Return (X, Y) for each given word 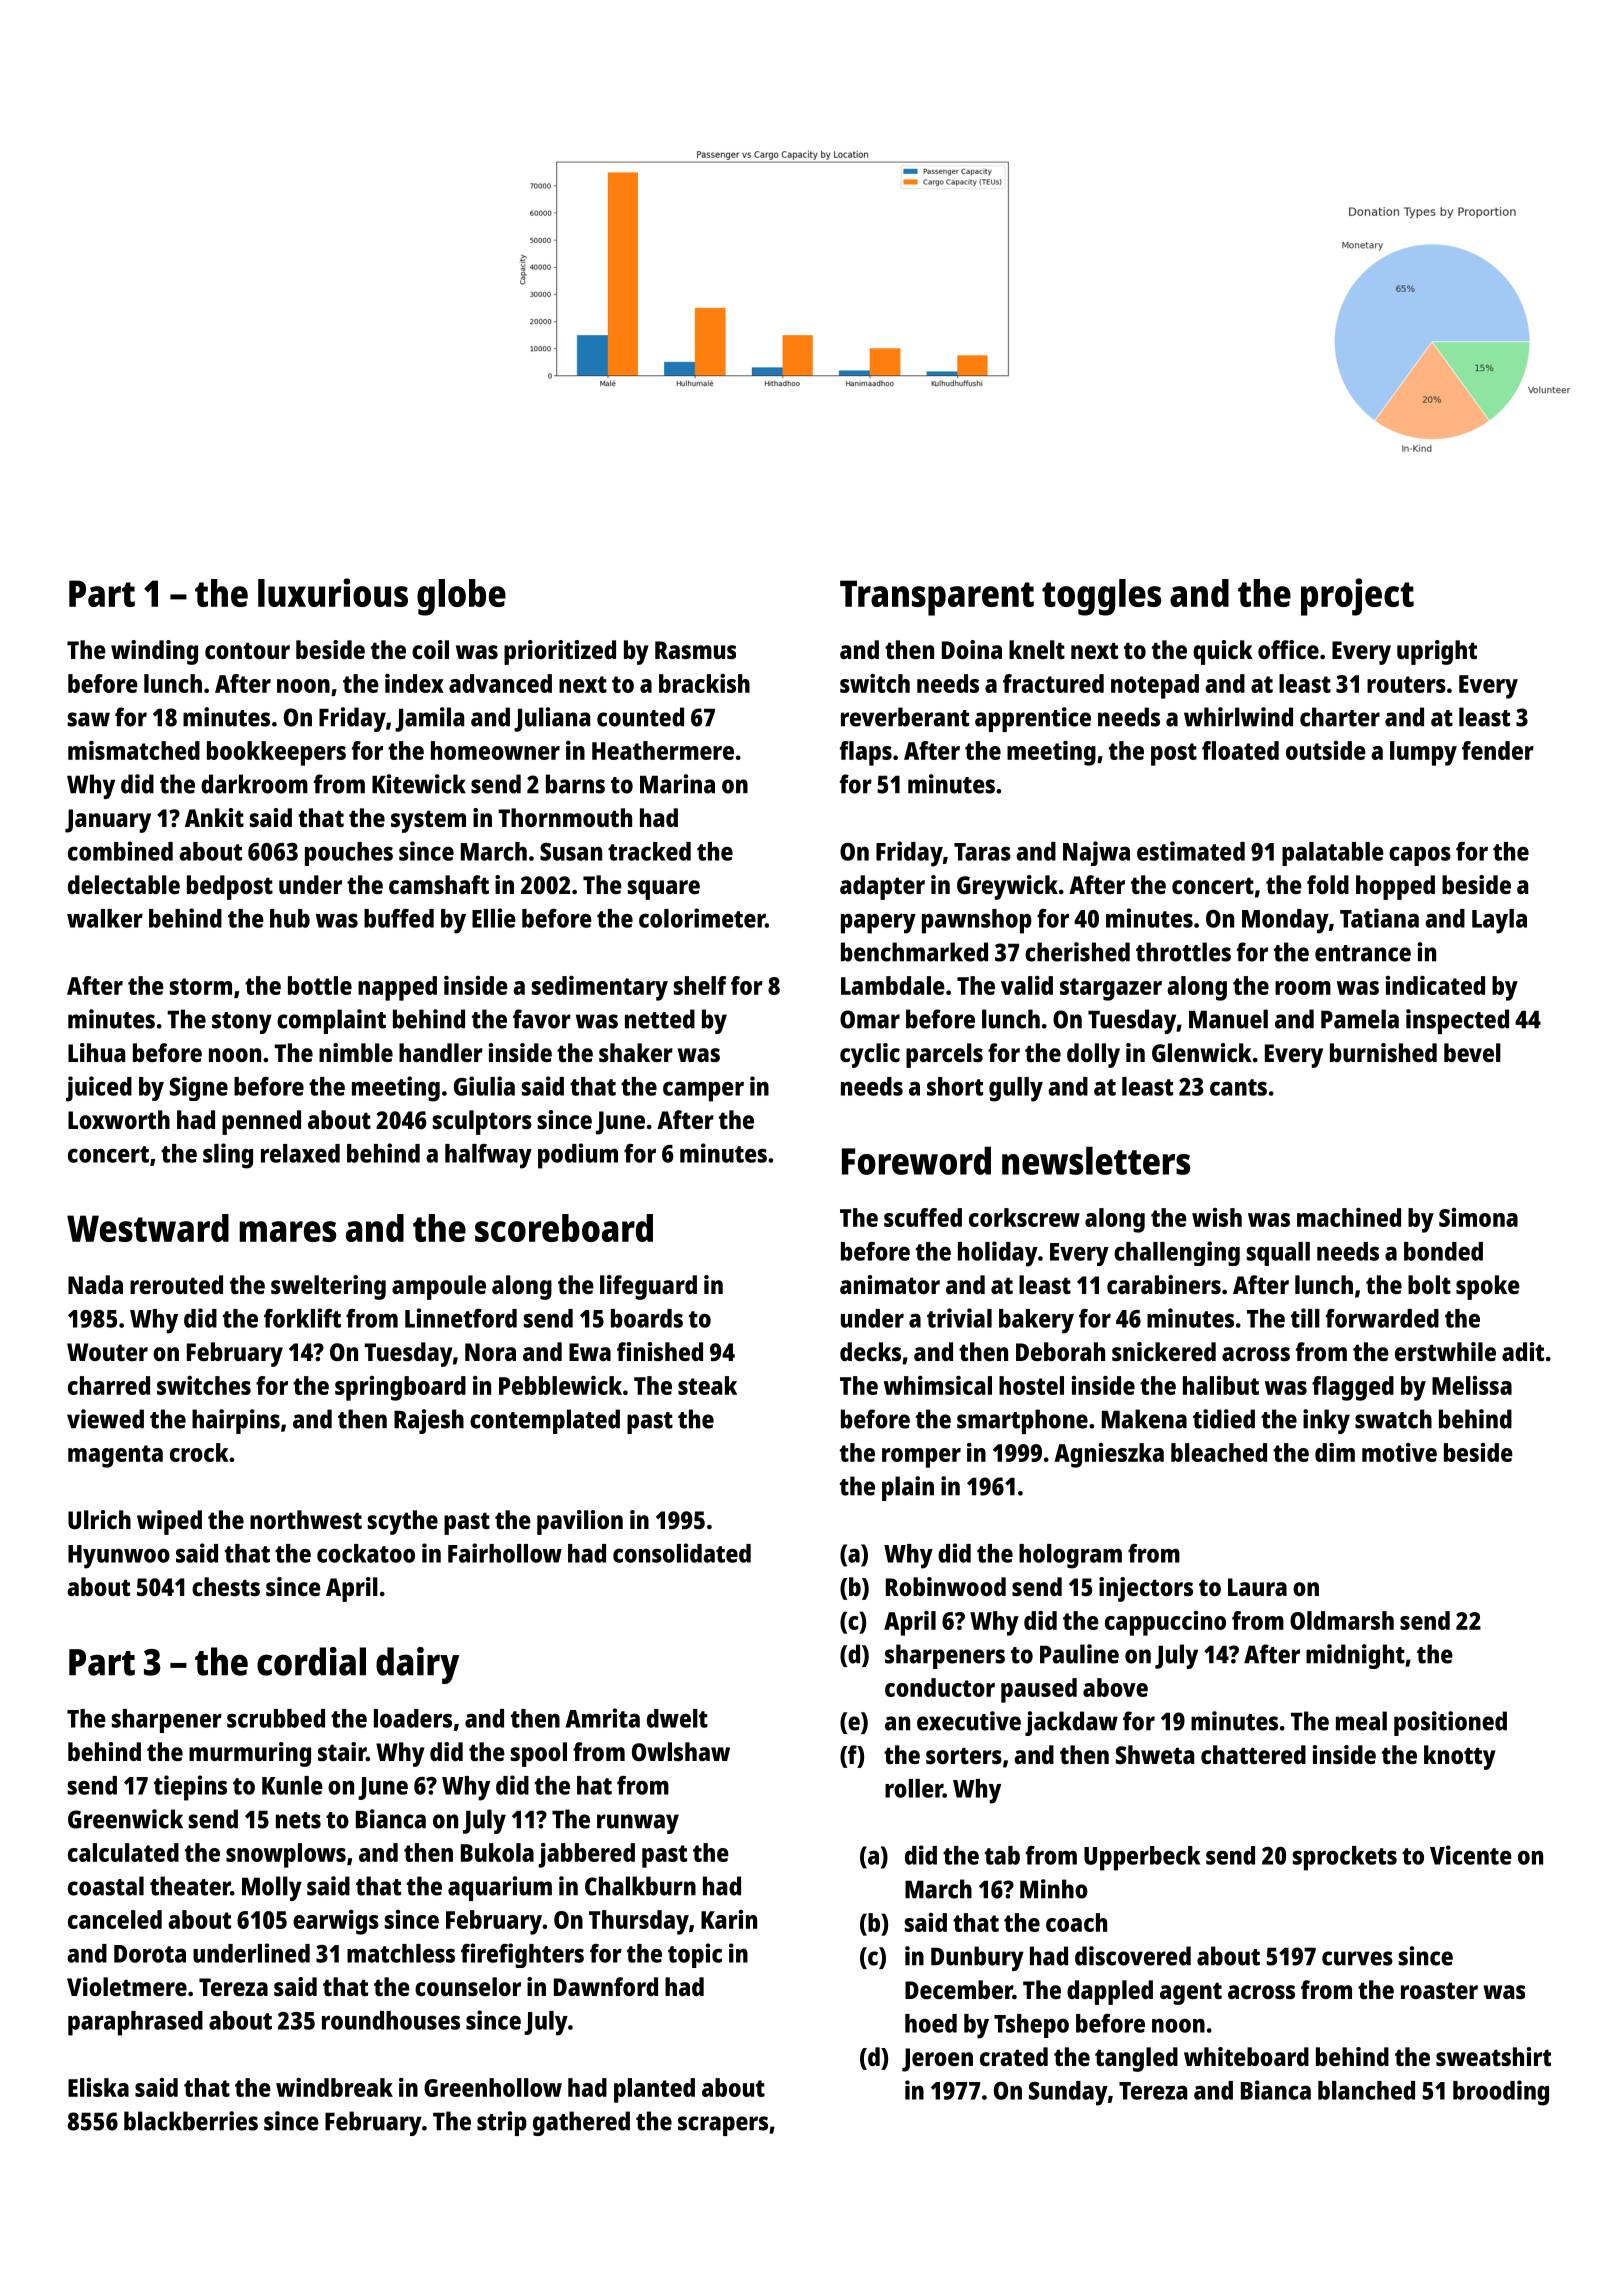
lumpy (1423, 753)
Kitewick (419, 784)
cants (1238, 1087)
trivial (959, 1318)
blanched (1366, 2090)
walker (105, 918)
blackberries (191, 2121)
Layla (1499, 921)
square (664, 890)
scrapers (723, 2126)
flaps (866, 753)
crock (199, 1452)
